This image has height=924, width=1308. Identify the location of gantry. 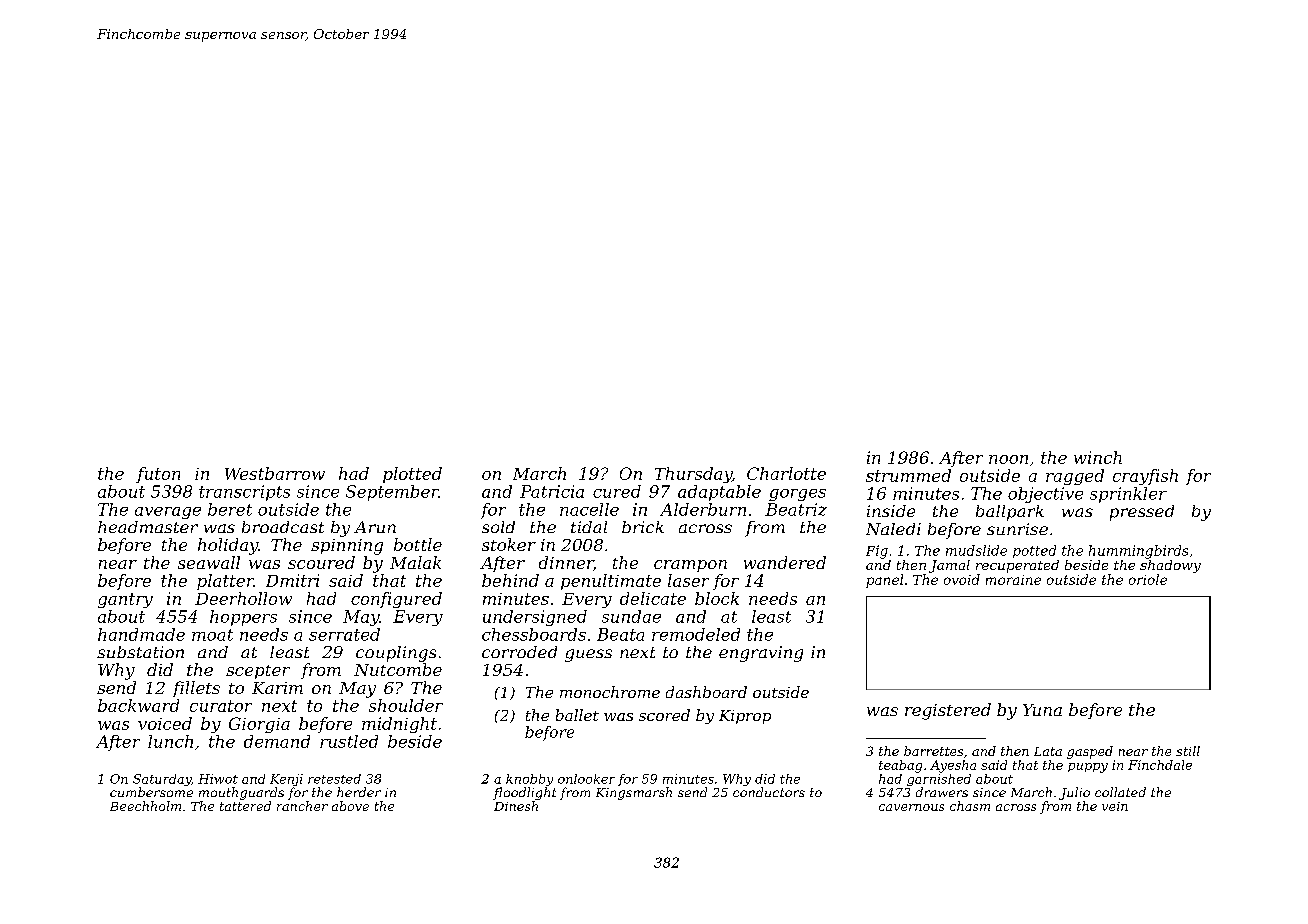
(125, 600).
